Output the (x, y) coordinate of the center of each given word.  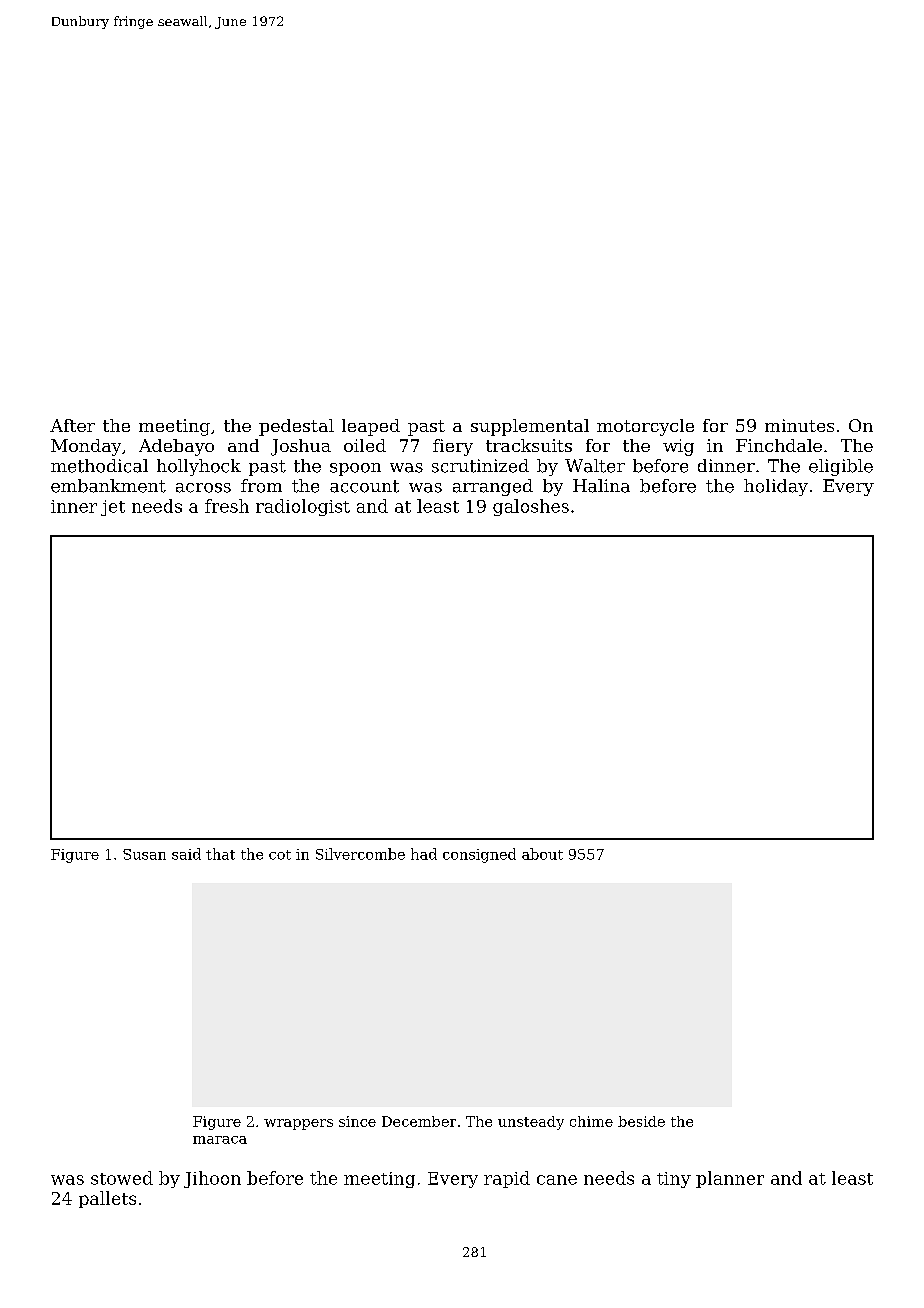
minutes (799, 425)
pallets (107, 1199)
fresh (227, 506)
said (186, 854)
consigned (479, 855)
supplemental (530, 427)
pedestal (296, 427)
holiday (776, 487)
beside (641, 1121)
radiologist (303, 507)
